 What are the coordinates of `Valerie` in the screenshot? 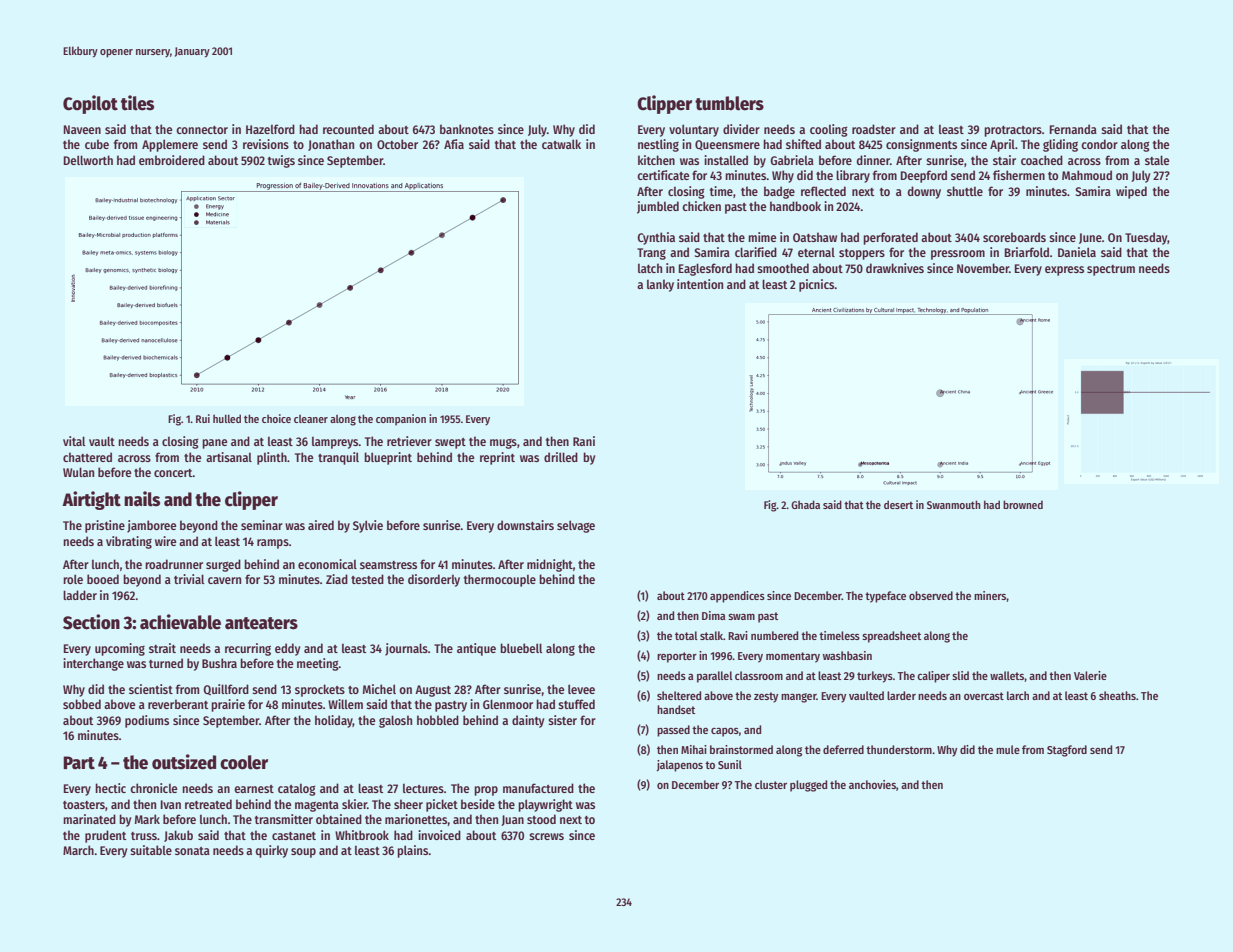 It's located at (1090, 675).
